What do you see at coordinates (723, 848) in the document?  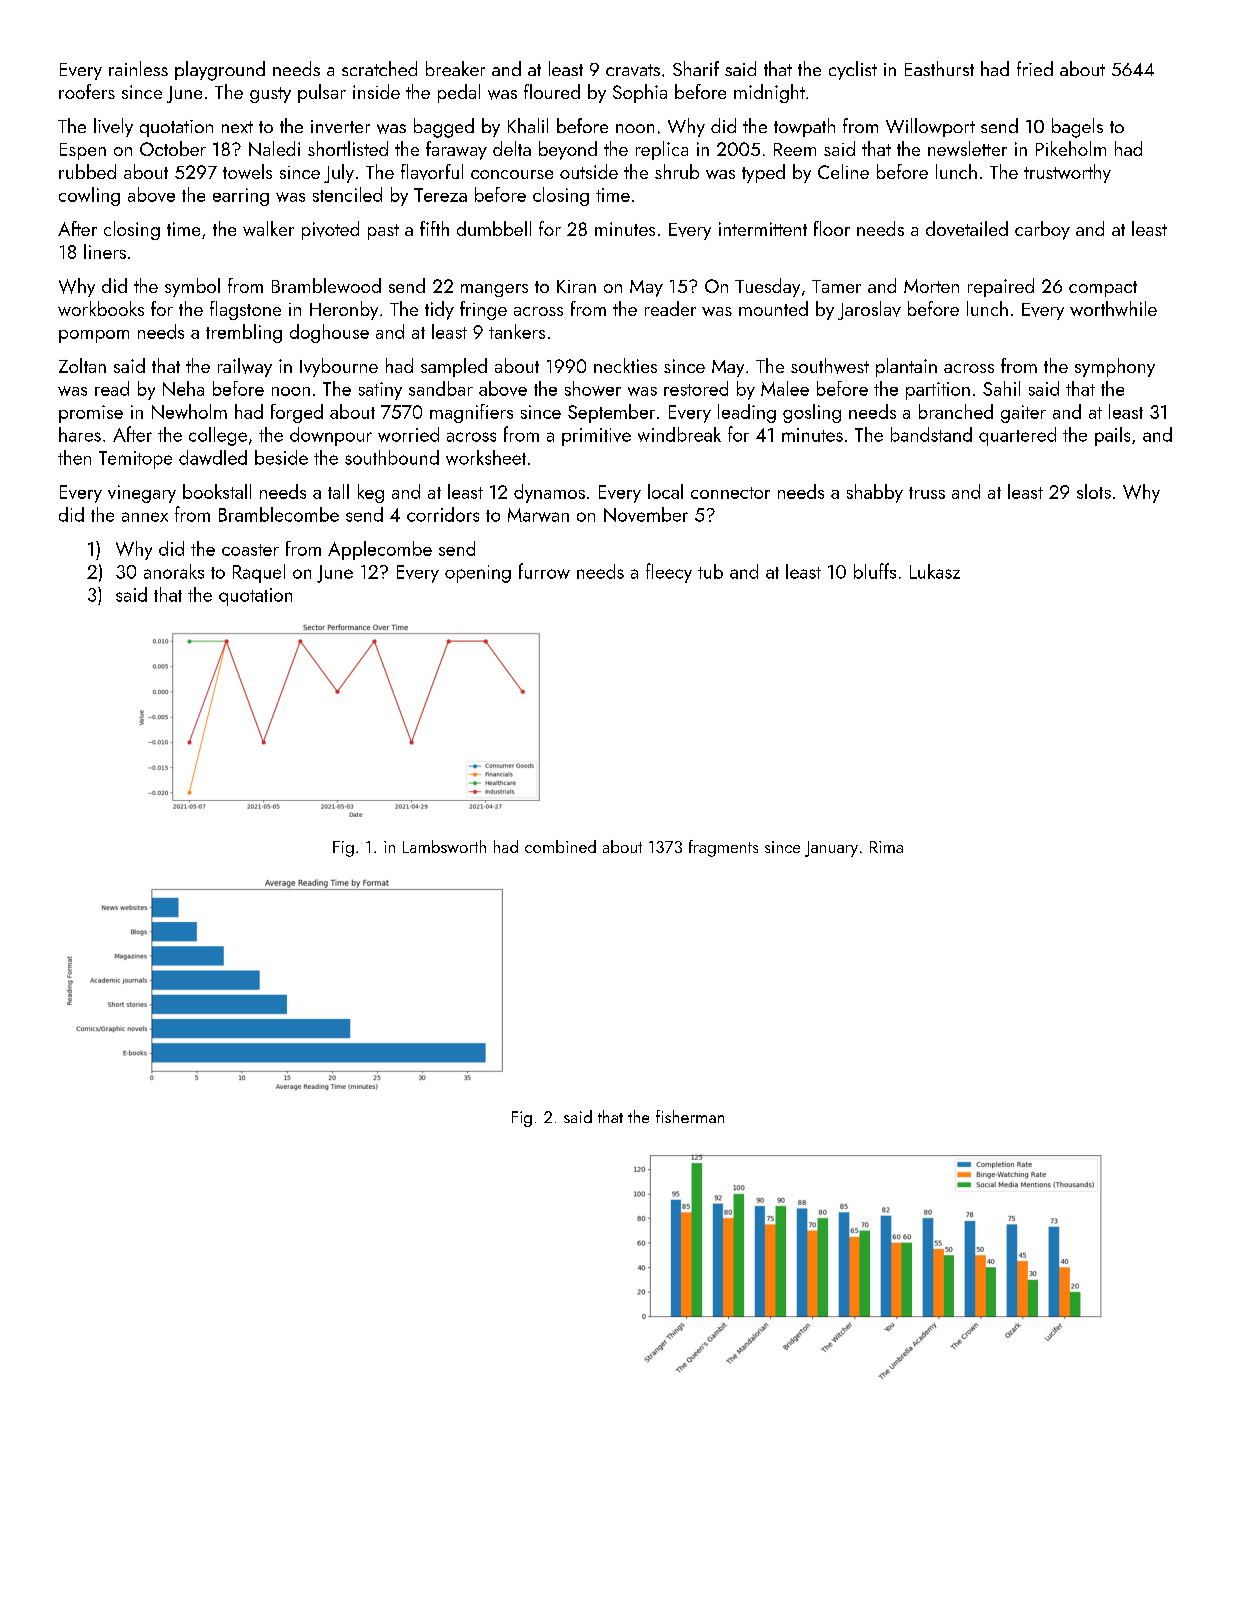 I see `fragments` at bounding box center [723, 848].
